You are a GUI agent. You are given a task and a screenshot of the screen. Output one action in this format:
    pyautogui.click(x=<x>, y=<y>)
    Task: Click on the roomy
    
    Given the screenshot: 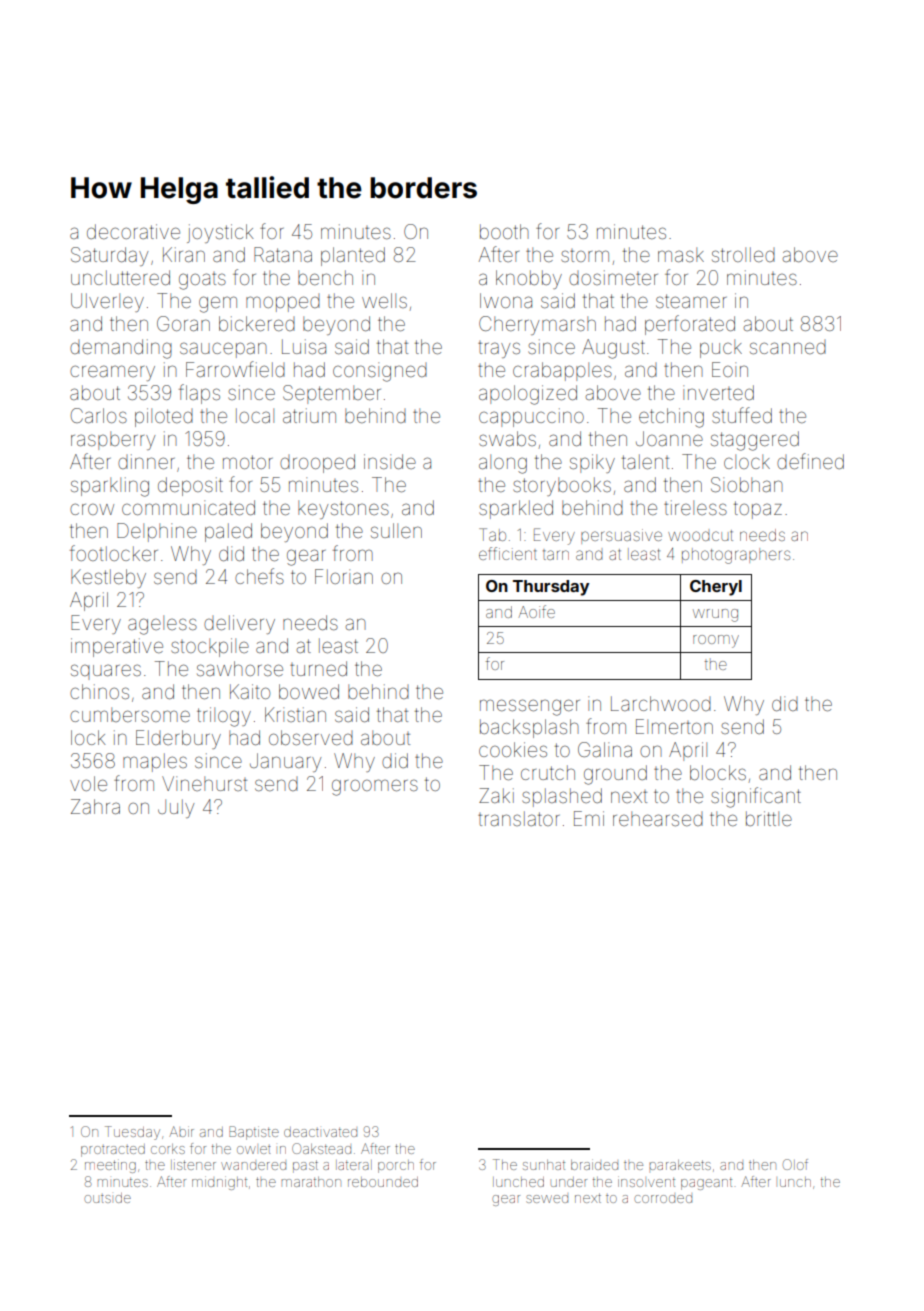 What is the action you would take?
    pyautogui.click(x=716, y=641)
